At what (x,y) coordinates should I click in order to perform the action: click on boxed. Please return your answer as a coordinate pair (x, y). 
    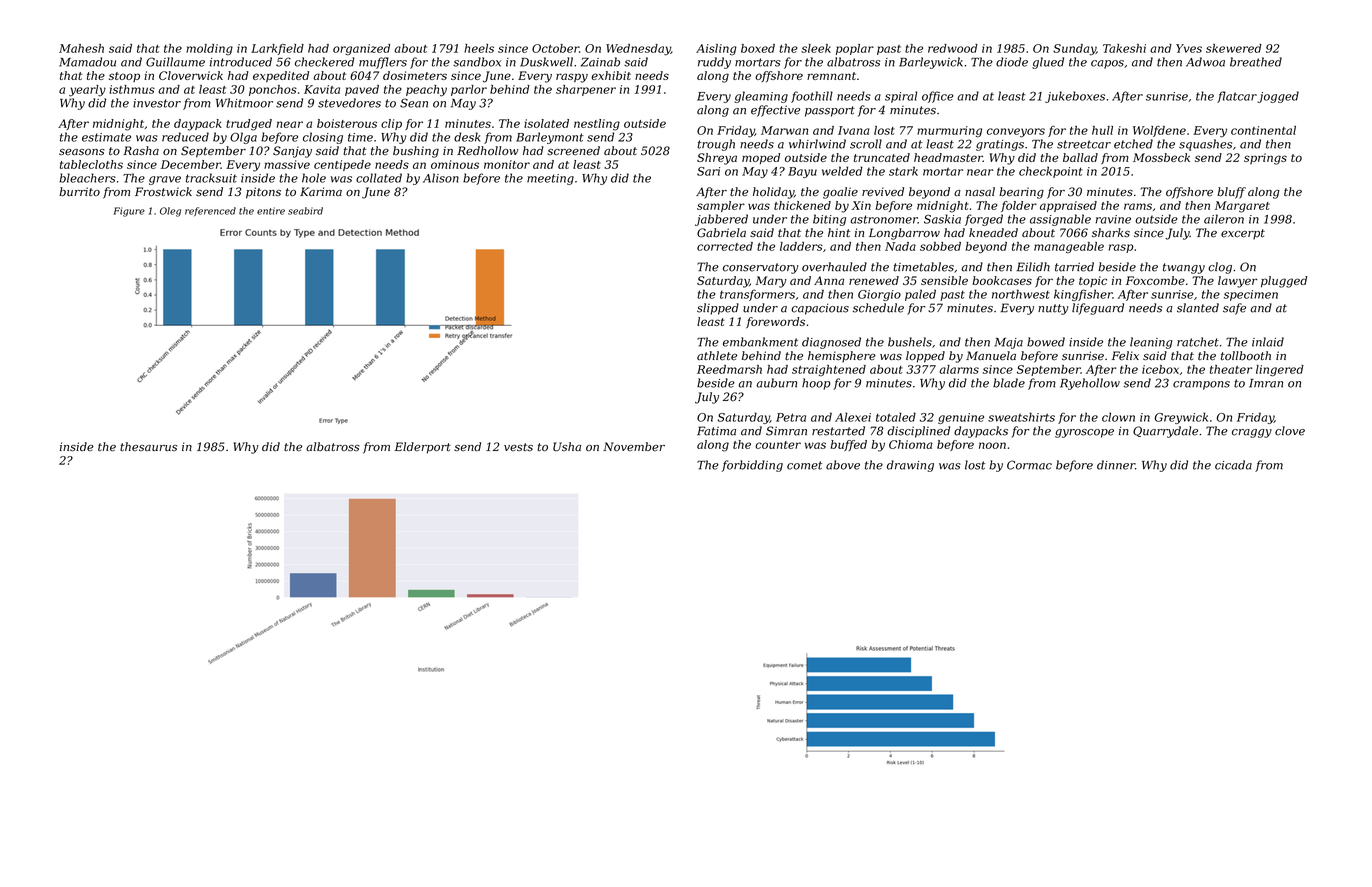
    Looking at the image, I should click on (758, 48).
